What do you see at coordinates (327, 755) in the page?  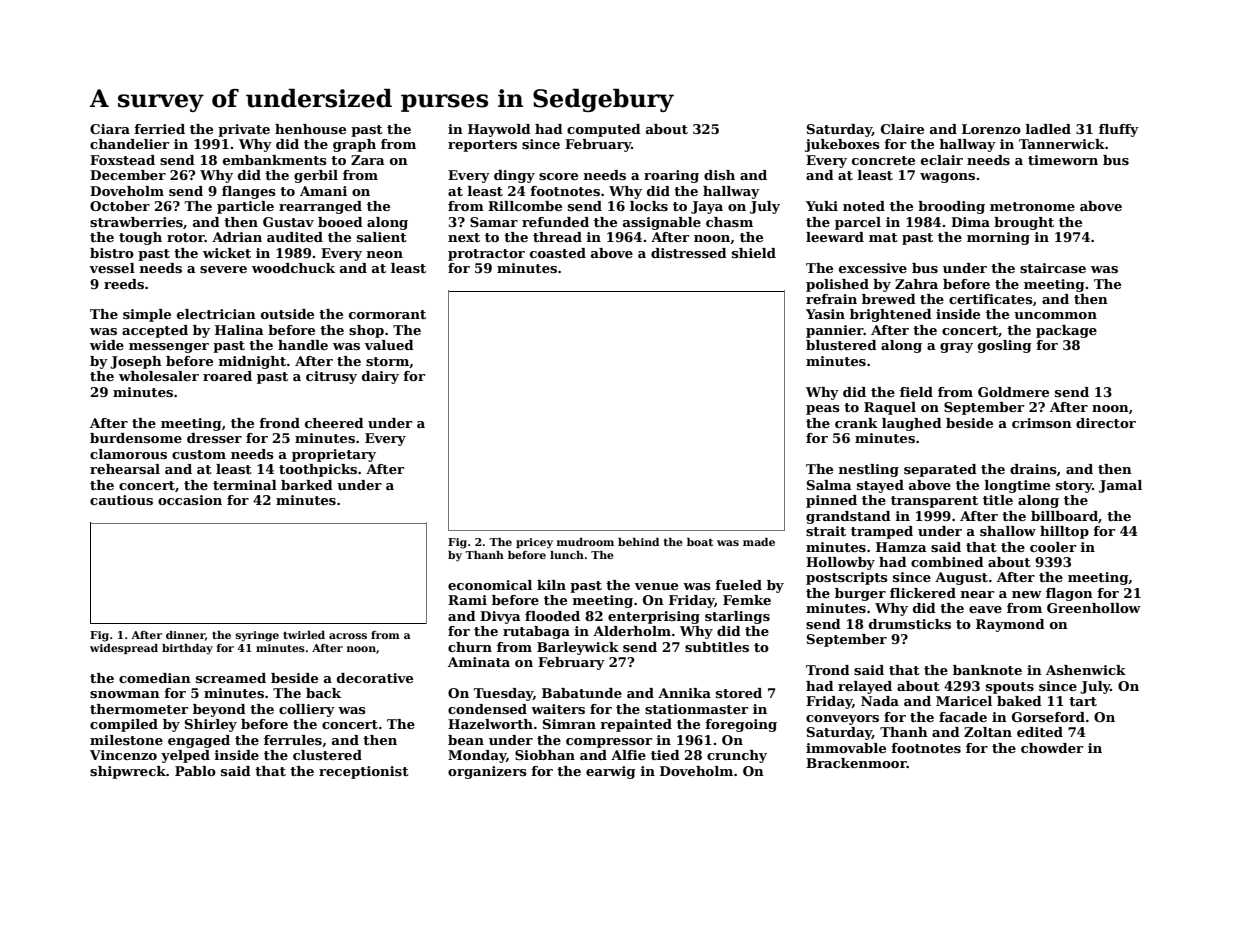 I see `clustered` at bounding box center [327, 755].
